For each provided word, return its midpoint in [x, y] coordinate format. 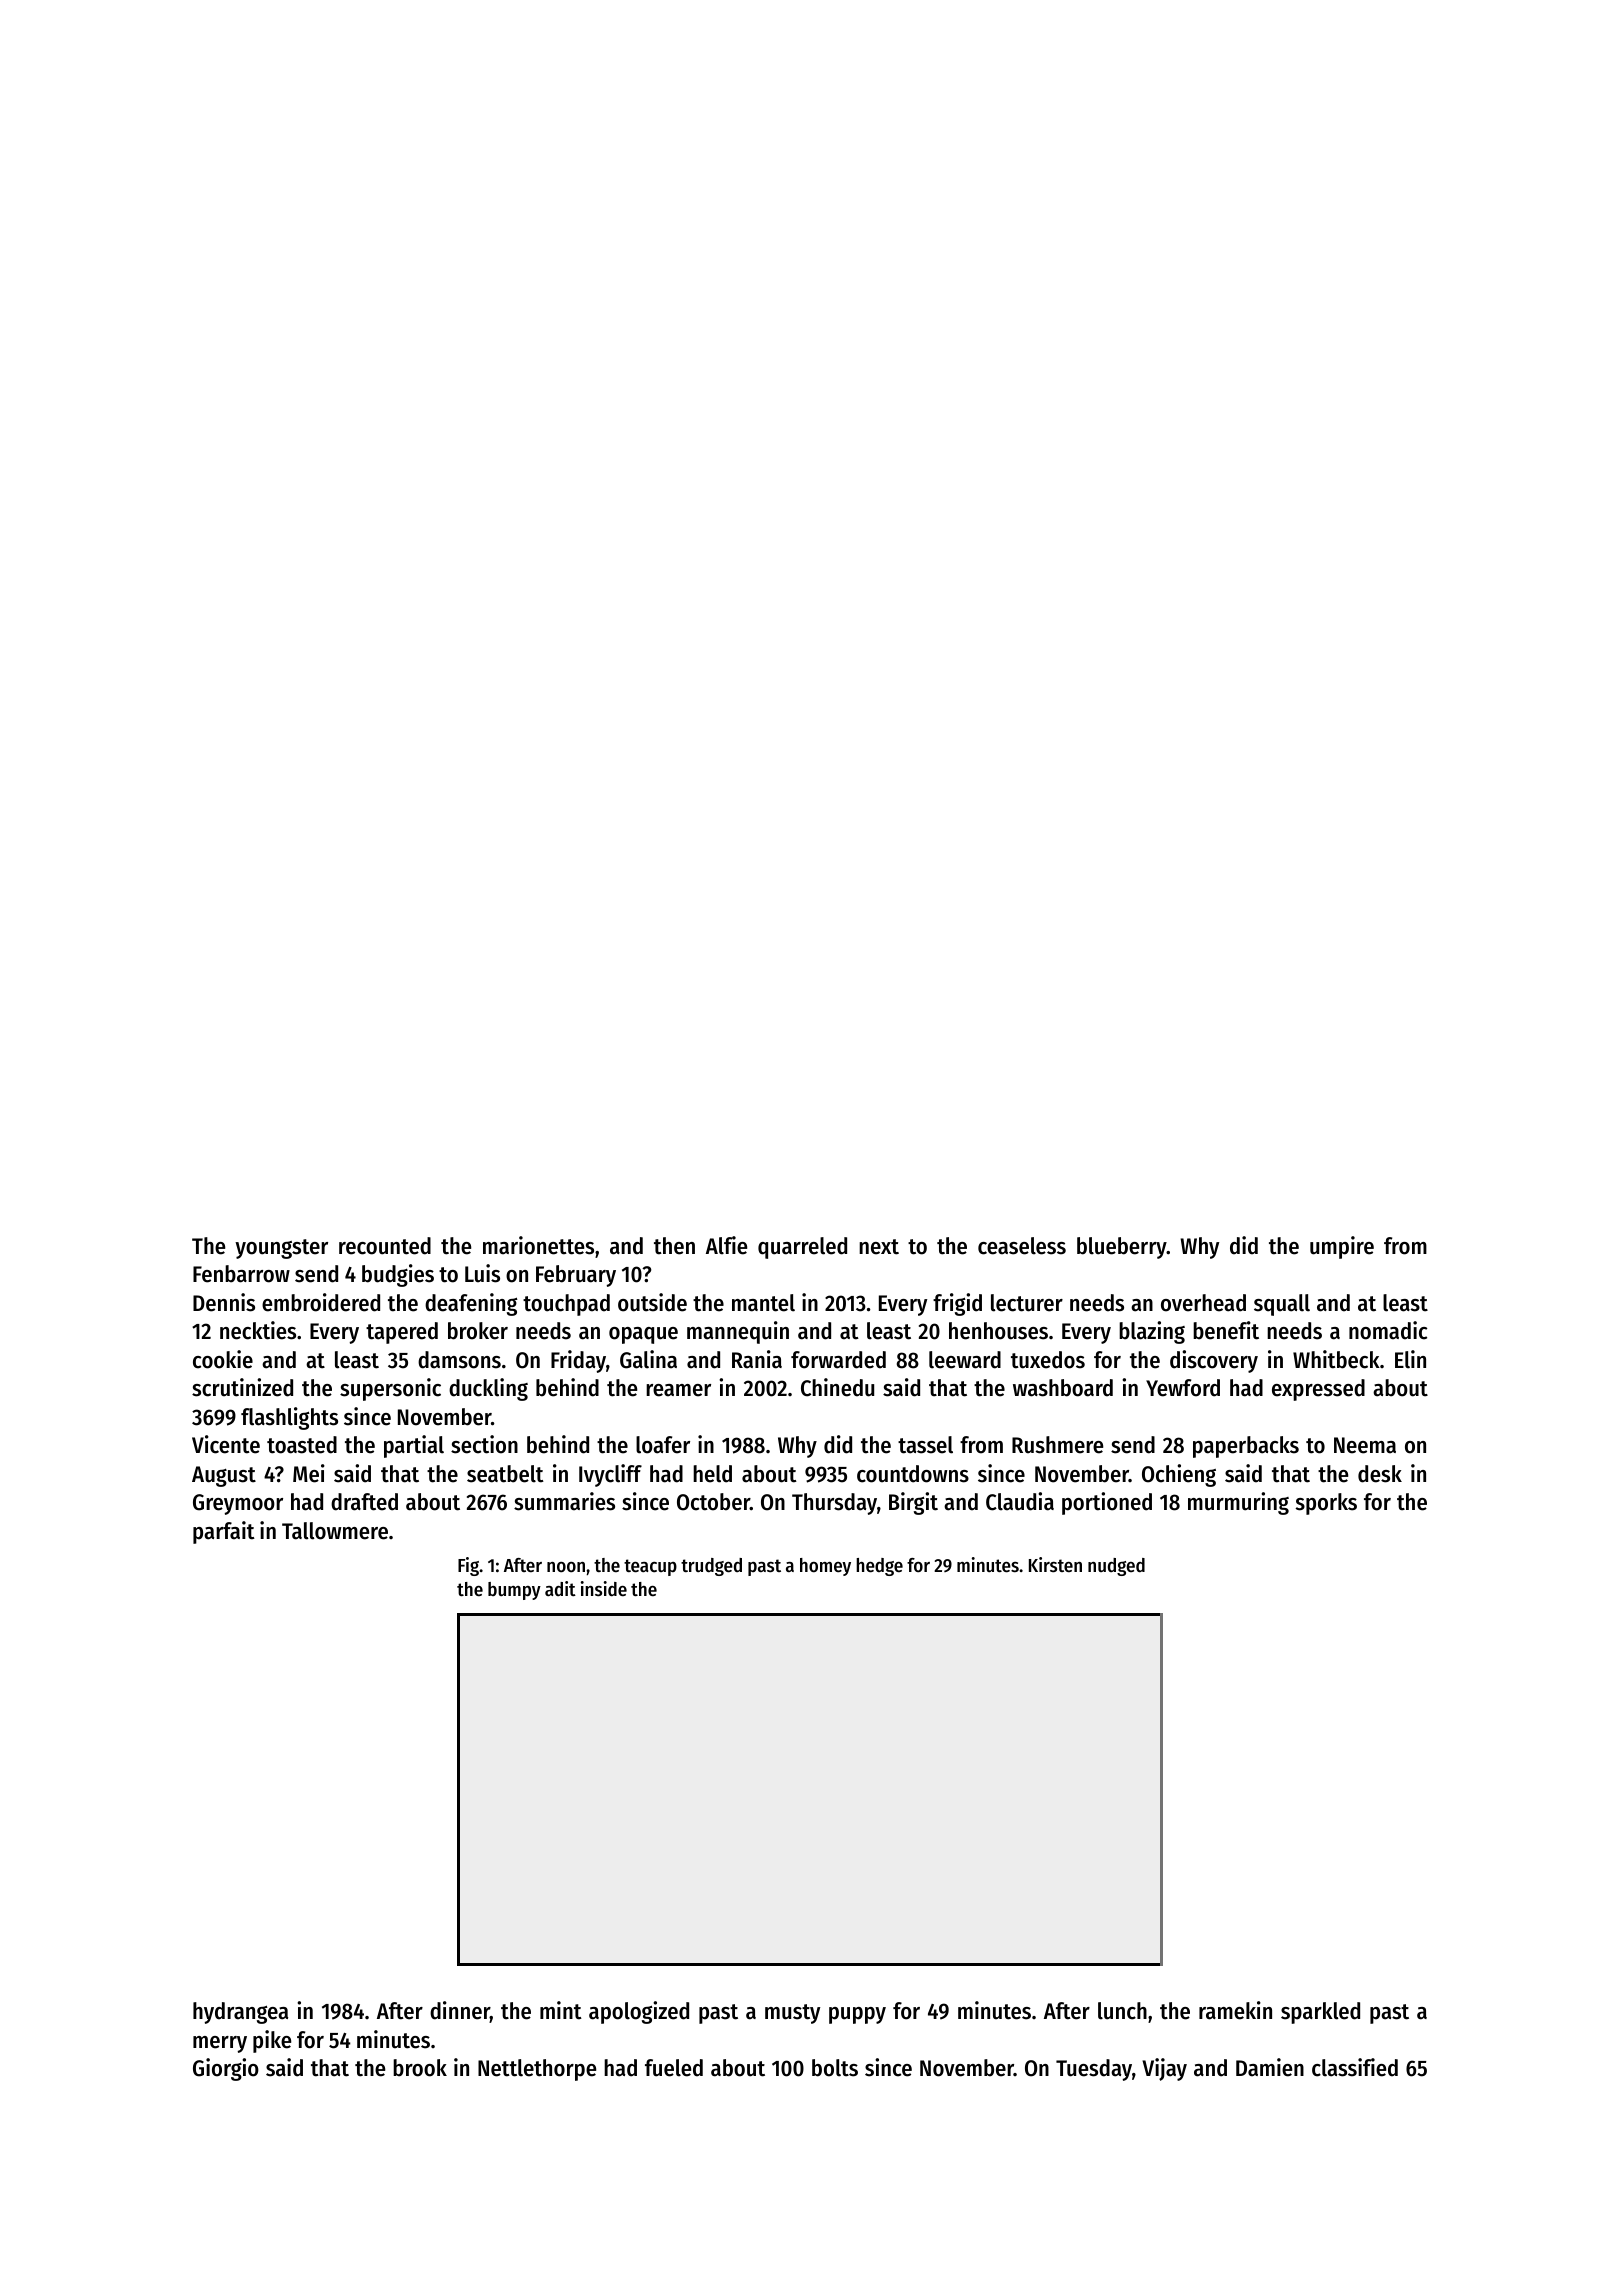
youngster [281, 1249]
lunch [1122, 2011]
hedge [879, 1567]
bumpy [514, 1591]
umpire [1342, 1247]
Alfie [726, 1245]
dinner [460, 2010]
